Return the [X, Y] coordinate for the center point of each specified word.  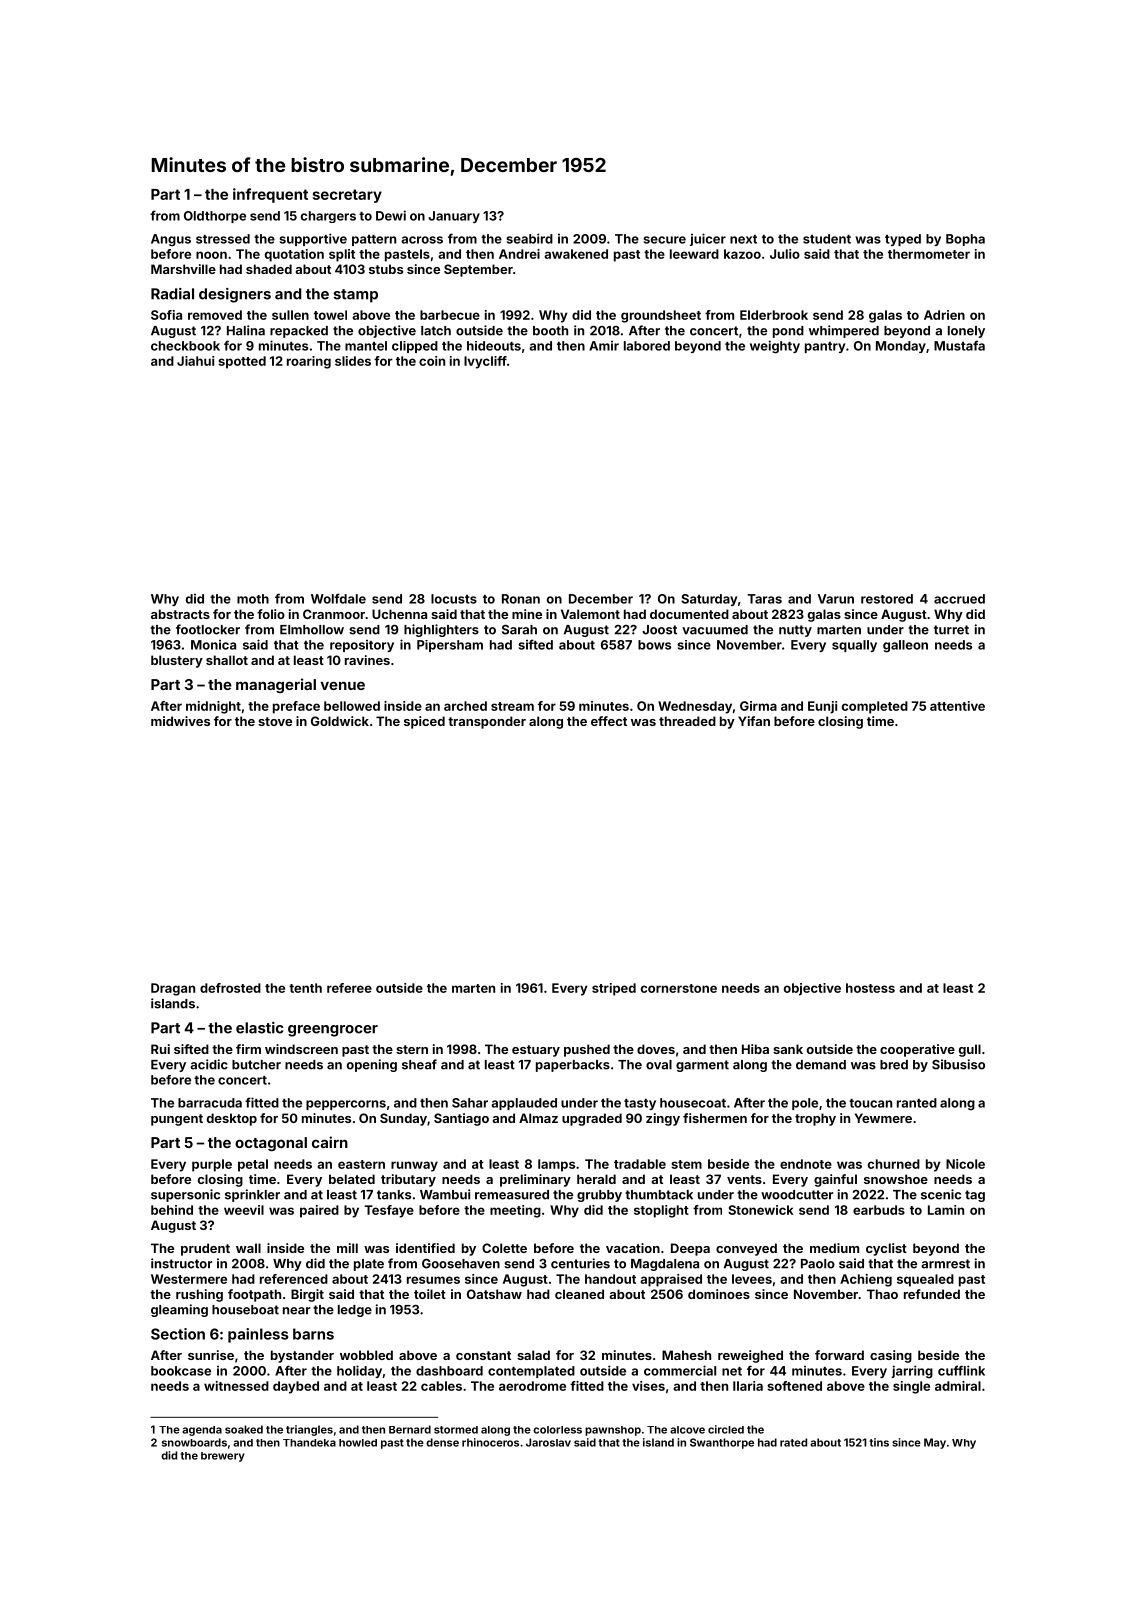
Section [178, 1334]
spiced [424, 722]
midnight [213, 707]
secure [664, 240]
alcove [687, 1430]
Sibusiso [958, 1064]
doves [656, 1049]
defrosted [230, 988]
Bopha [965, 240]
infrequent [270, 195]
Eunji [822, 707]
